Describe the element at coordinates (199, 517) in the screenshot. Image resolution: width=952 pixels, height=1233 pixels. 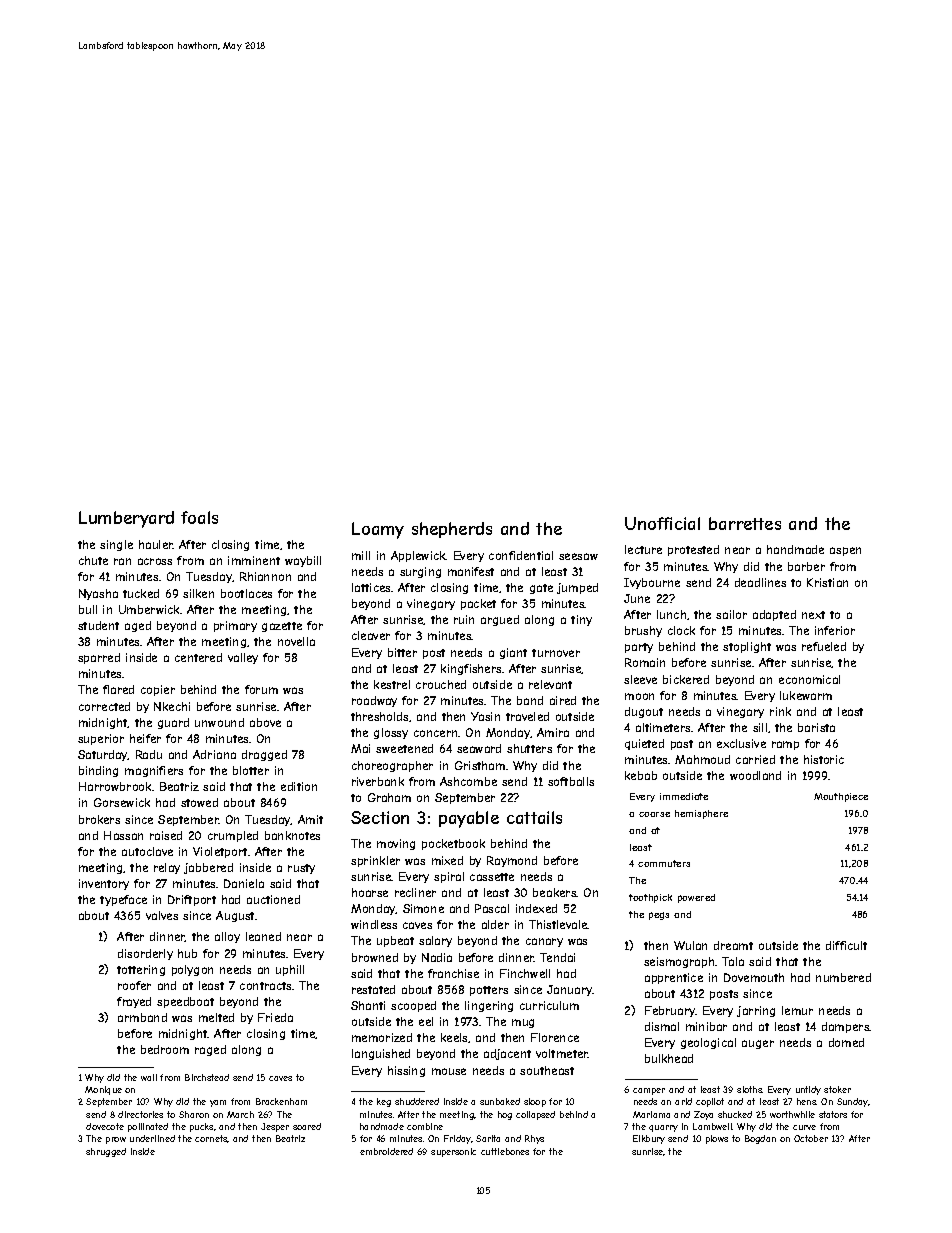
I see `foals` at that location.
